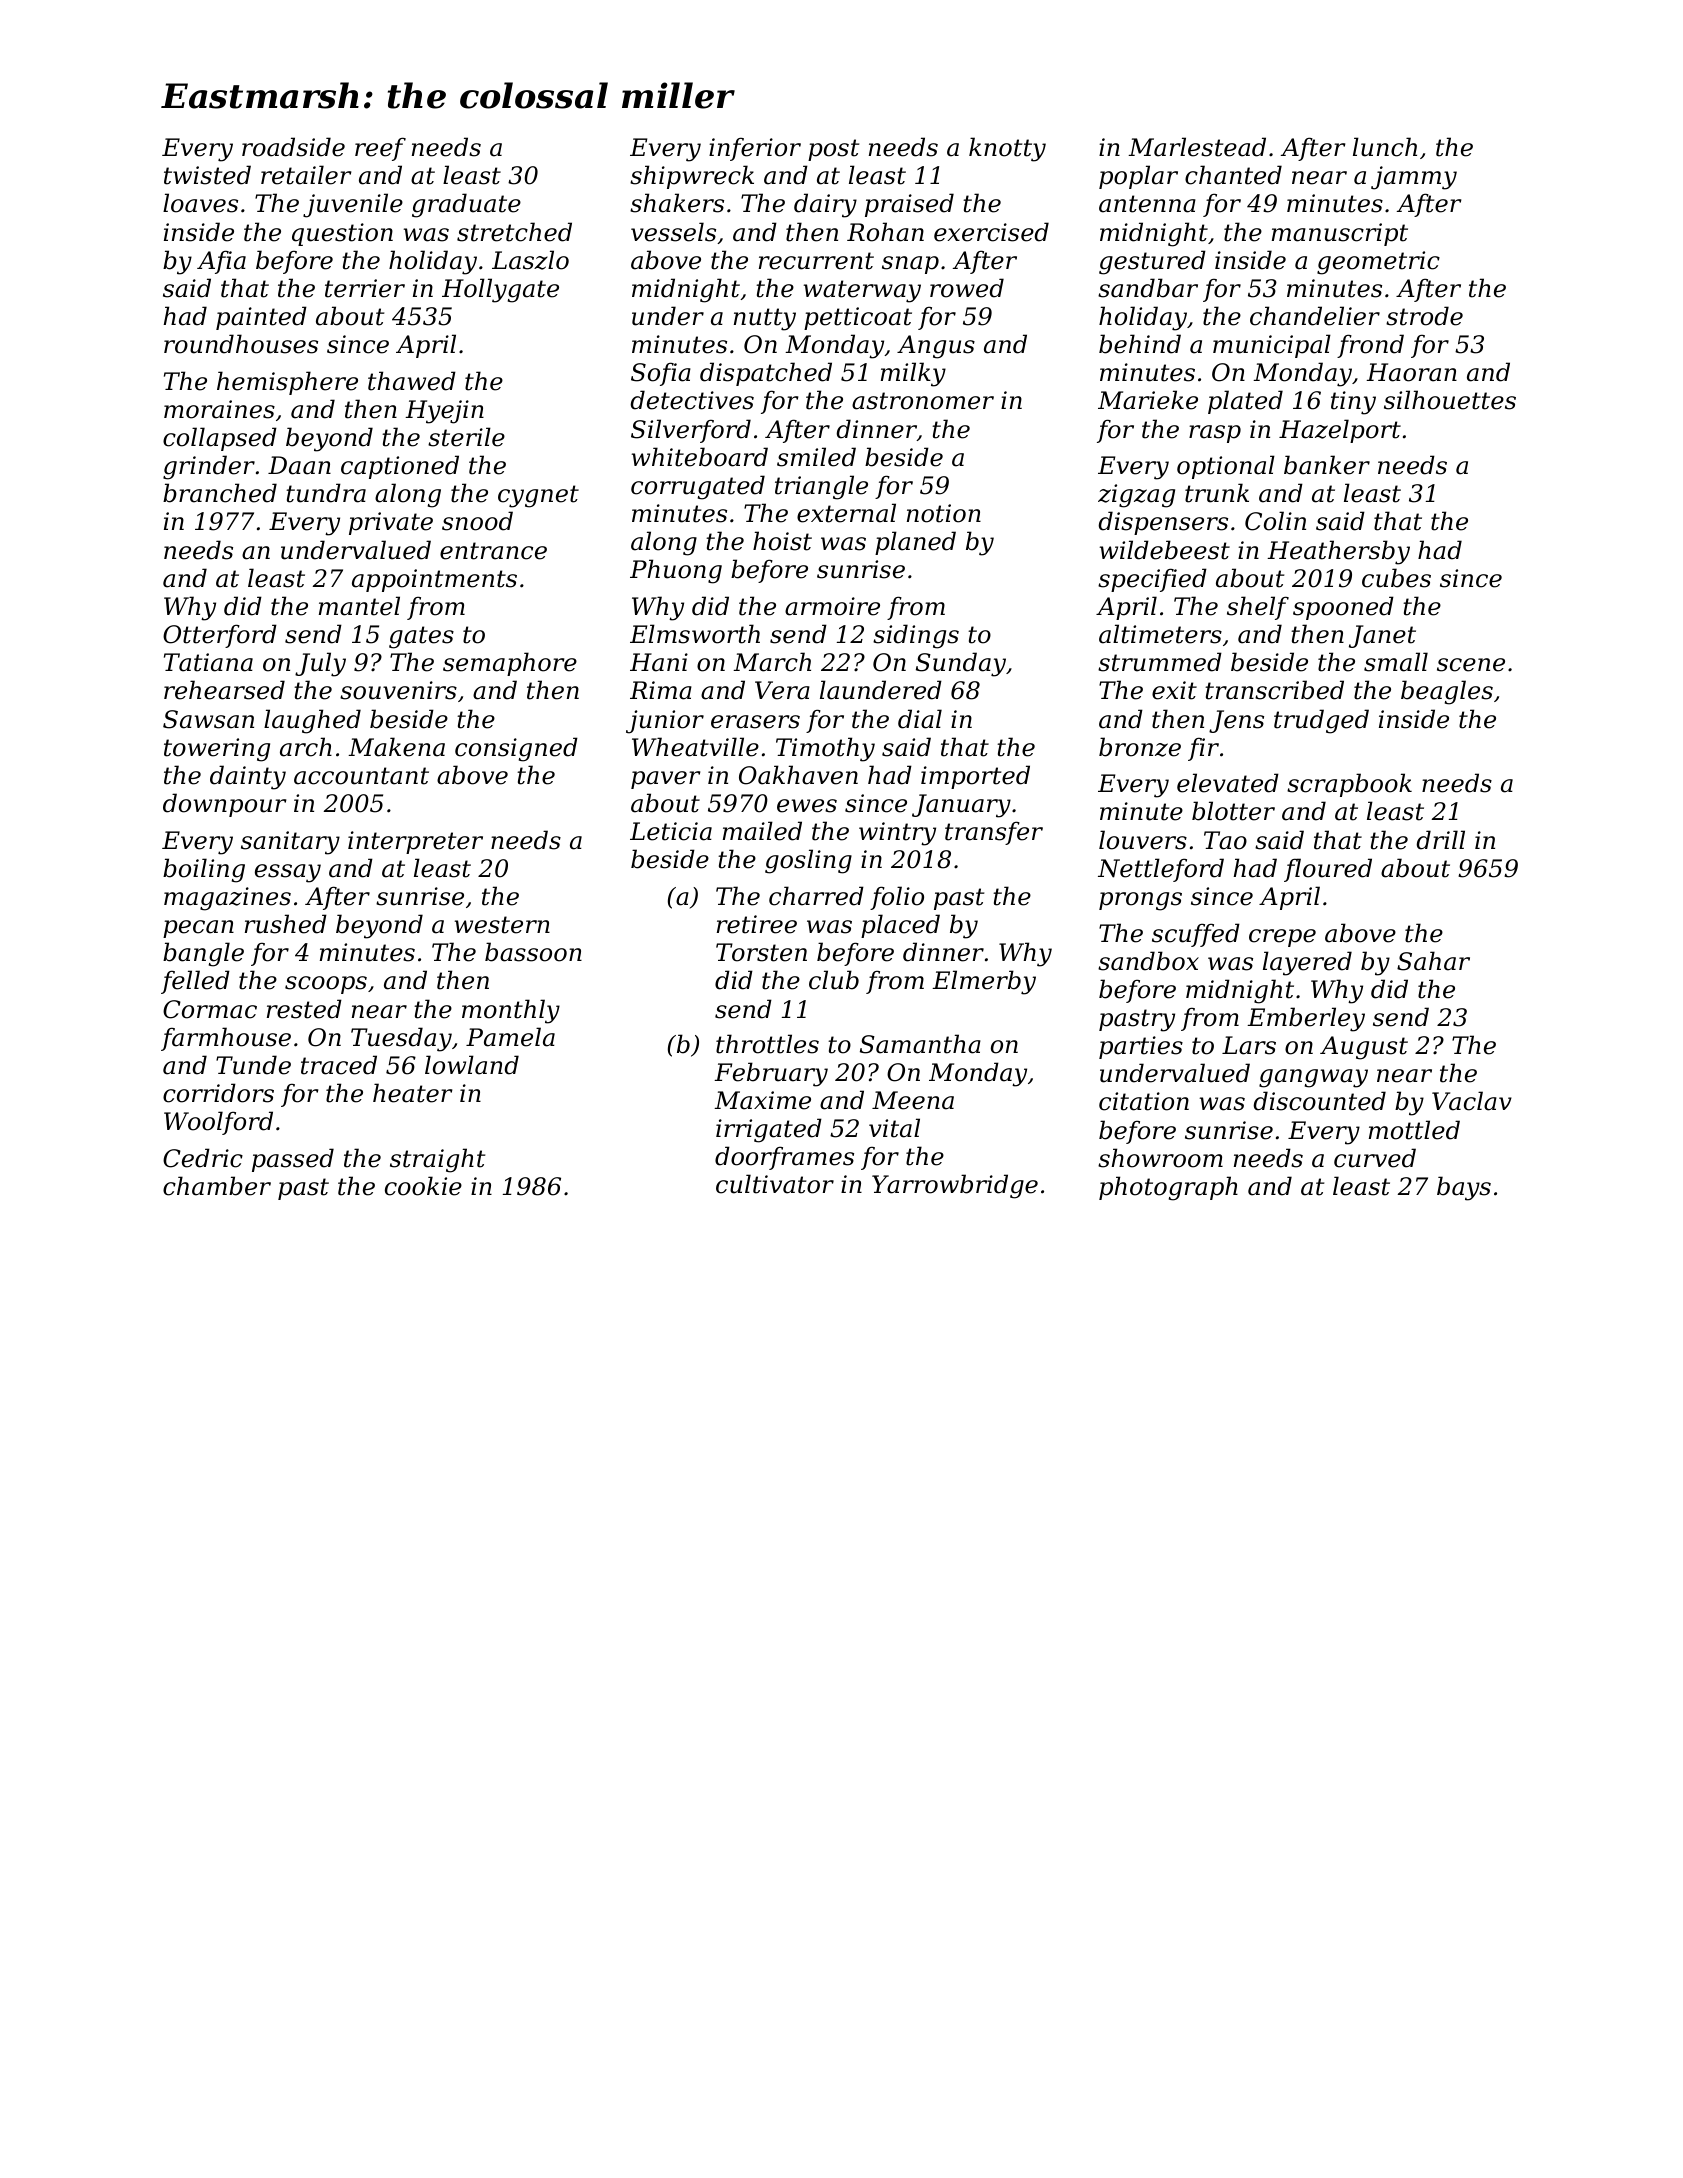 The image size is (1683, 2178). I want to click on recurrent, so click(816, 261).
